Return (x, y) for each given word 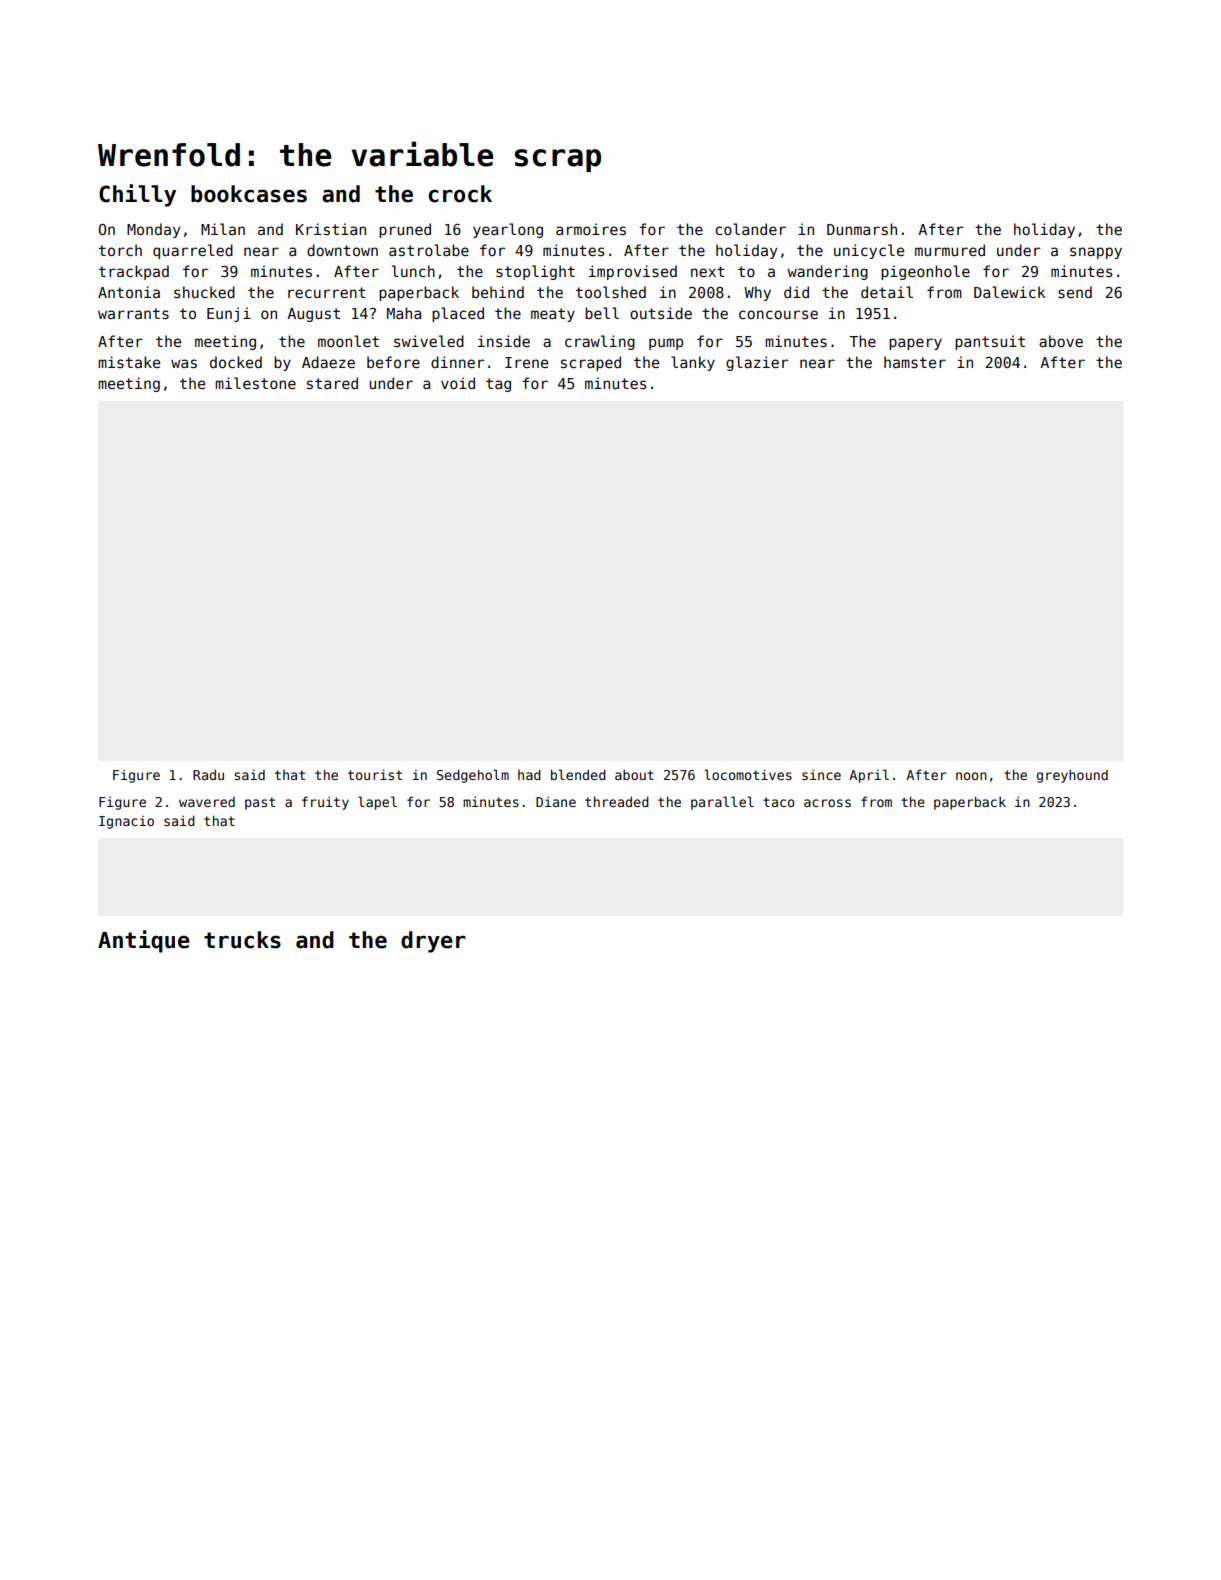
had (529, 774)
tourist (375, 774)
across (827, 803)
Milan (223, 229)
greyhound (1072, 776)
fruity (325, 803)
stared (332, 383)
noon (971, 776)
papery (915, 344)
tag (498, 385)
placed (458, 314)
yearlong (508, 230)
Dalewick (1009, 292)
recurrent (327, 292)
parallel (722, 803)
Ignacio (126, 822)
